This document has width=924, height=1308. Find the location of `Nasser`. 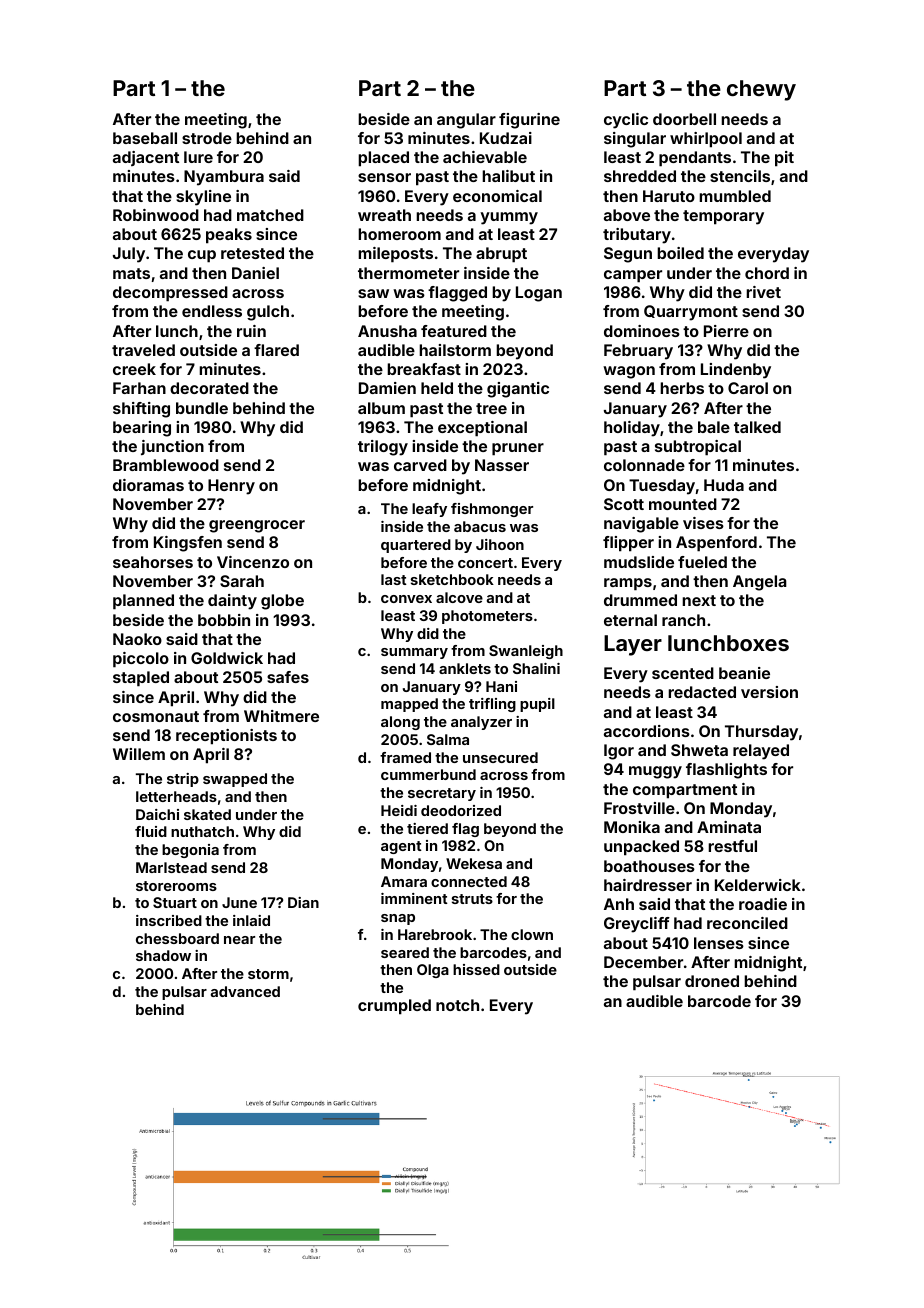

Nasser is located at coordinates (502, 465).
